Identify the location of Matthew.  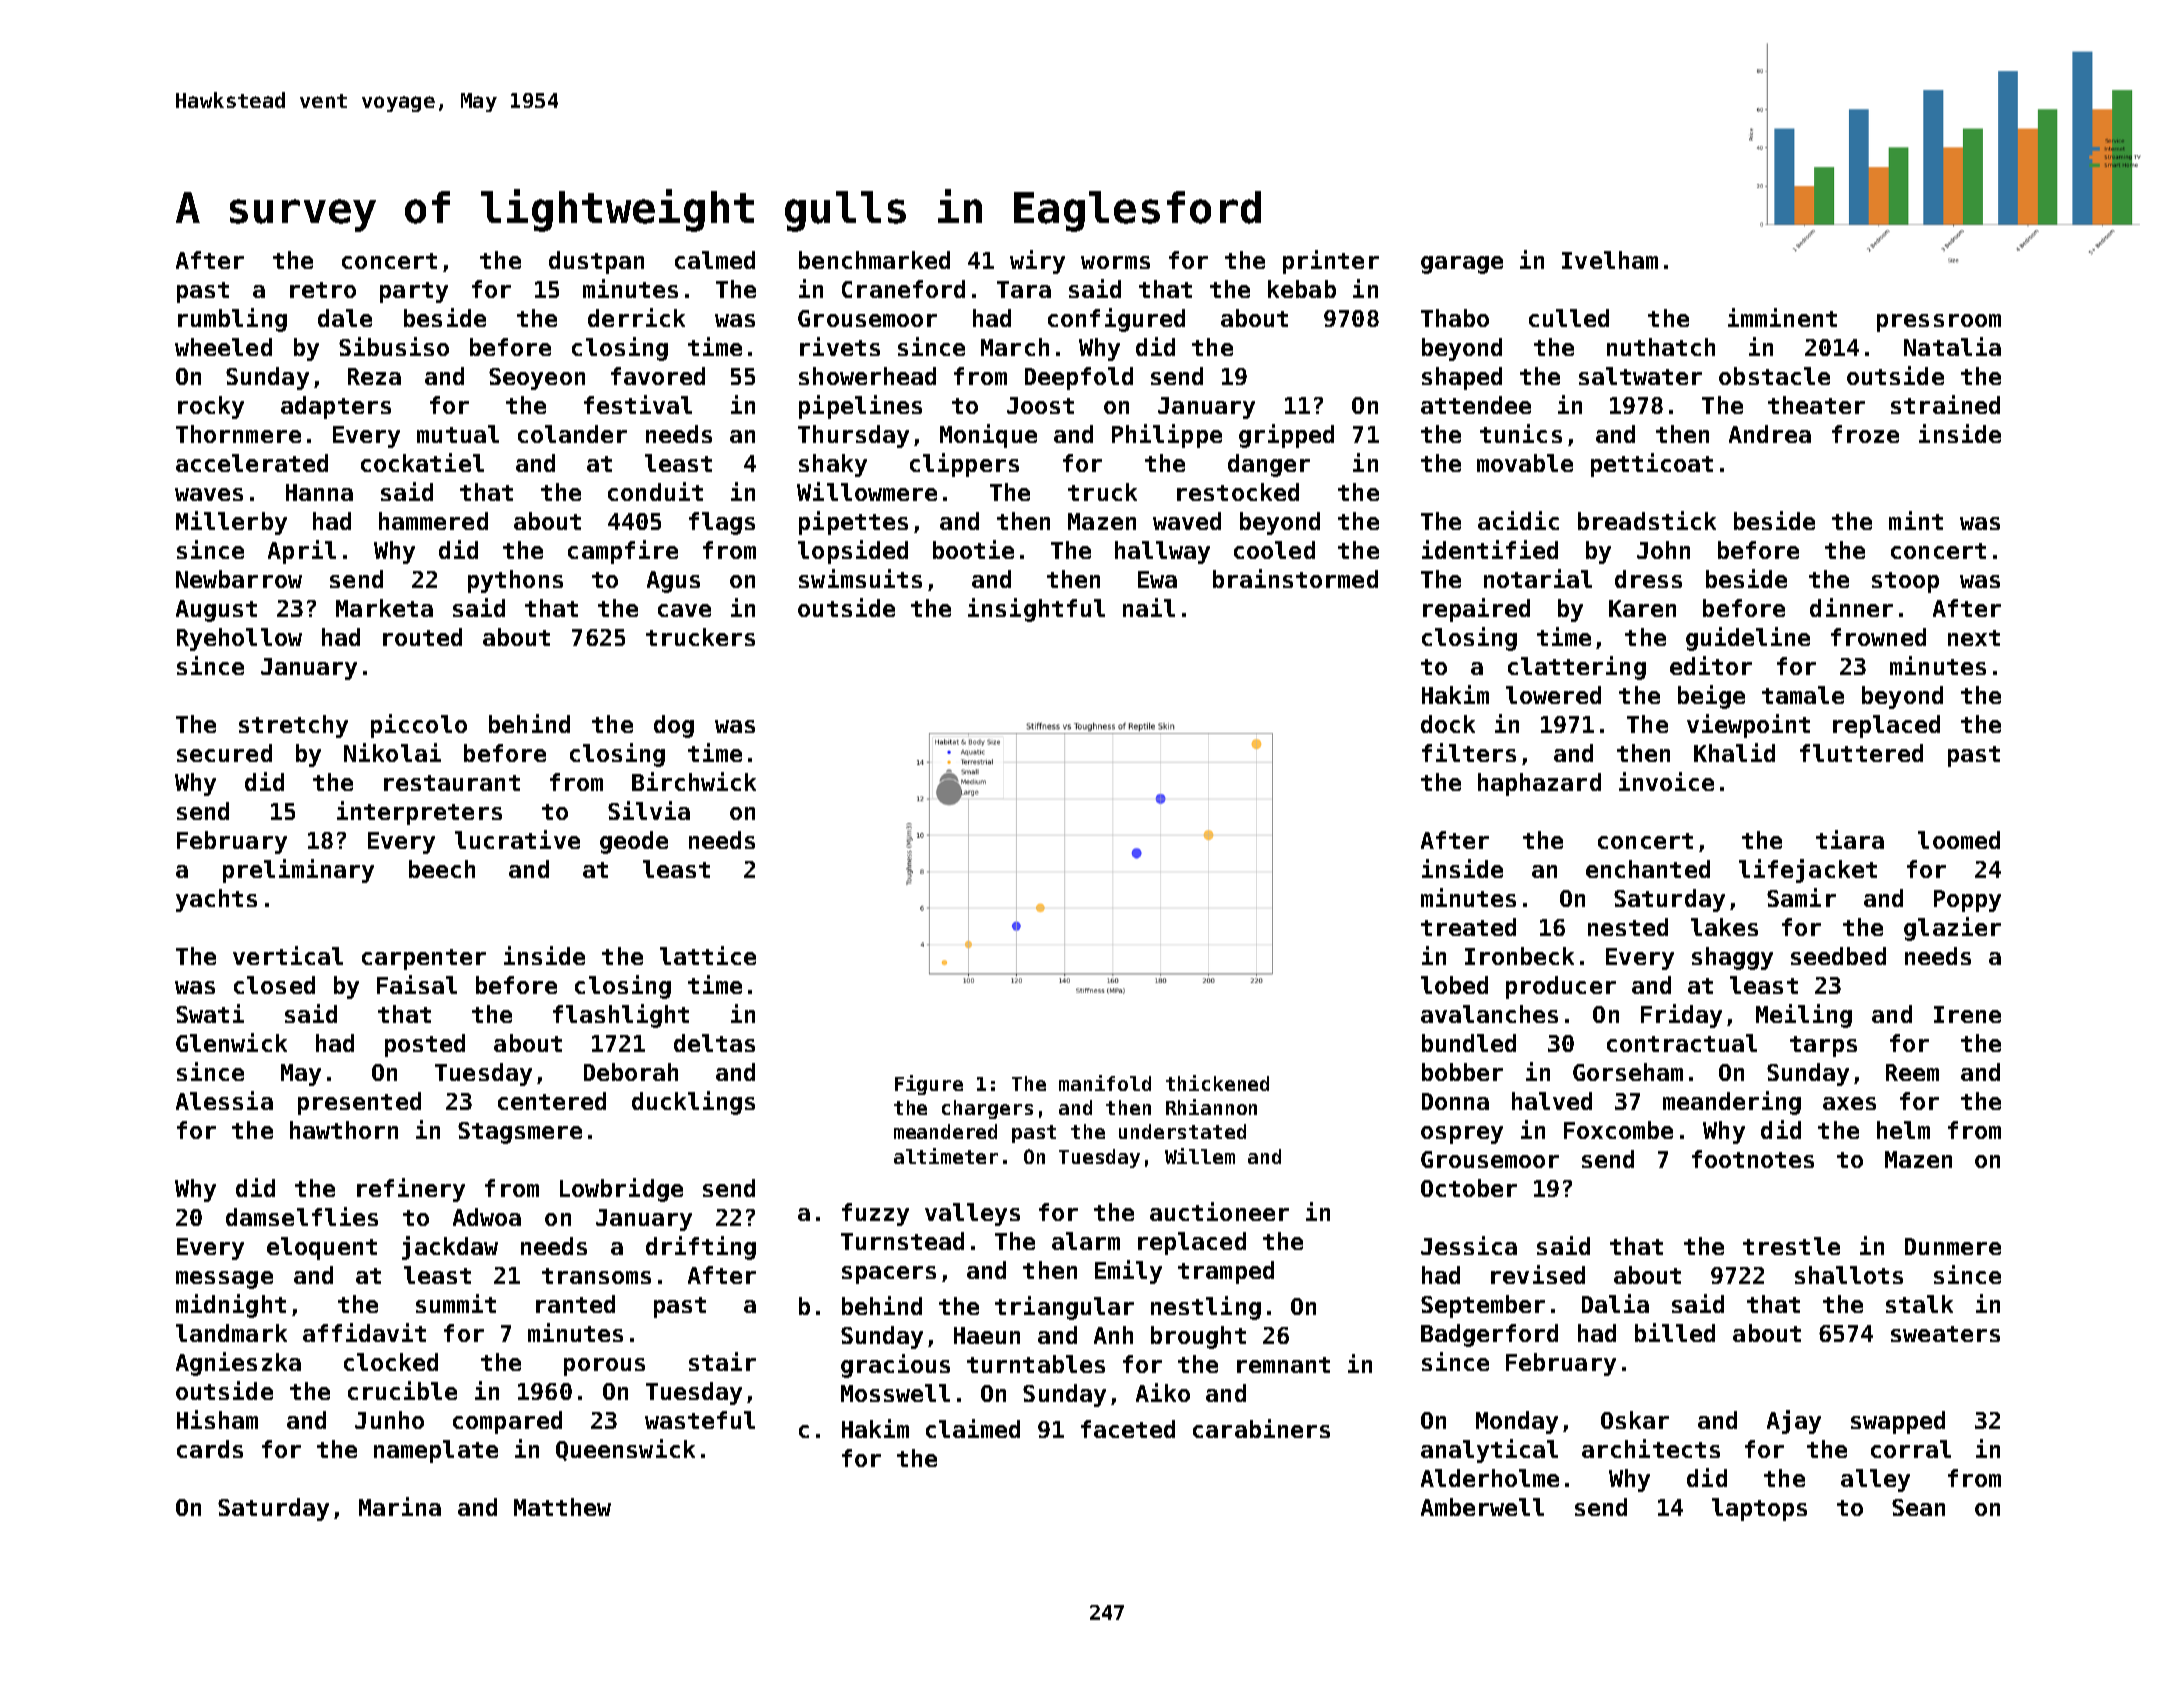
(562, 1507).
